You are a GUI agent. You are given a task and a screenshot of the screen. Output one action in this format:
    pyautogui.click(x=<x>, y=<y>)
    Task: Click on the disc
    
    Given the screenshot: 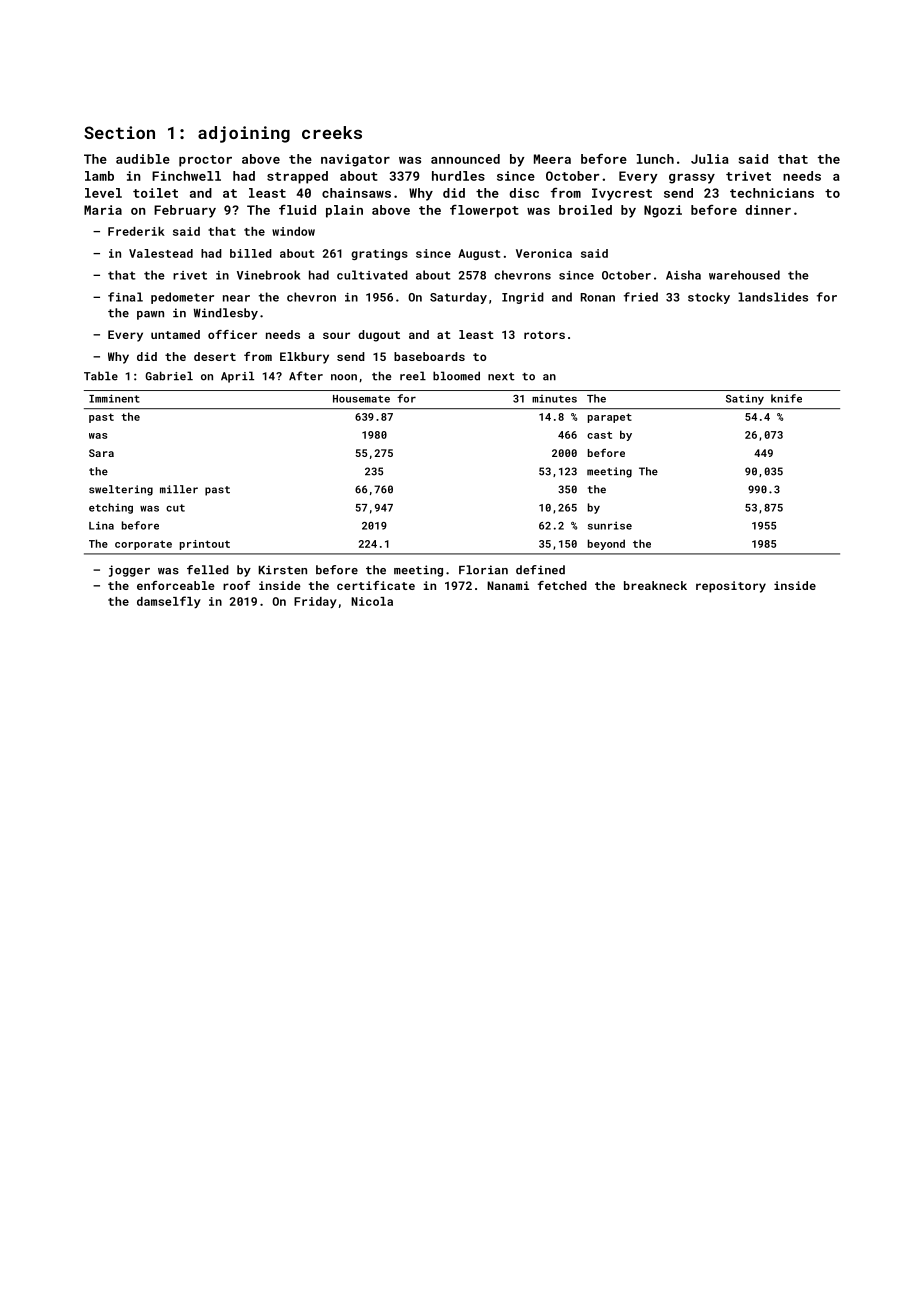 What is the action you would take?
    pyautogui.click(x=524, y=193)
